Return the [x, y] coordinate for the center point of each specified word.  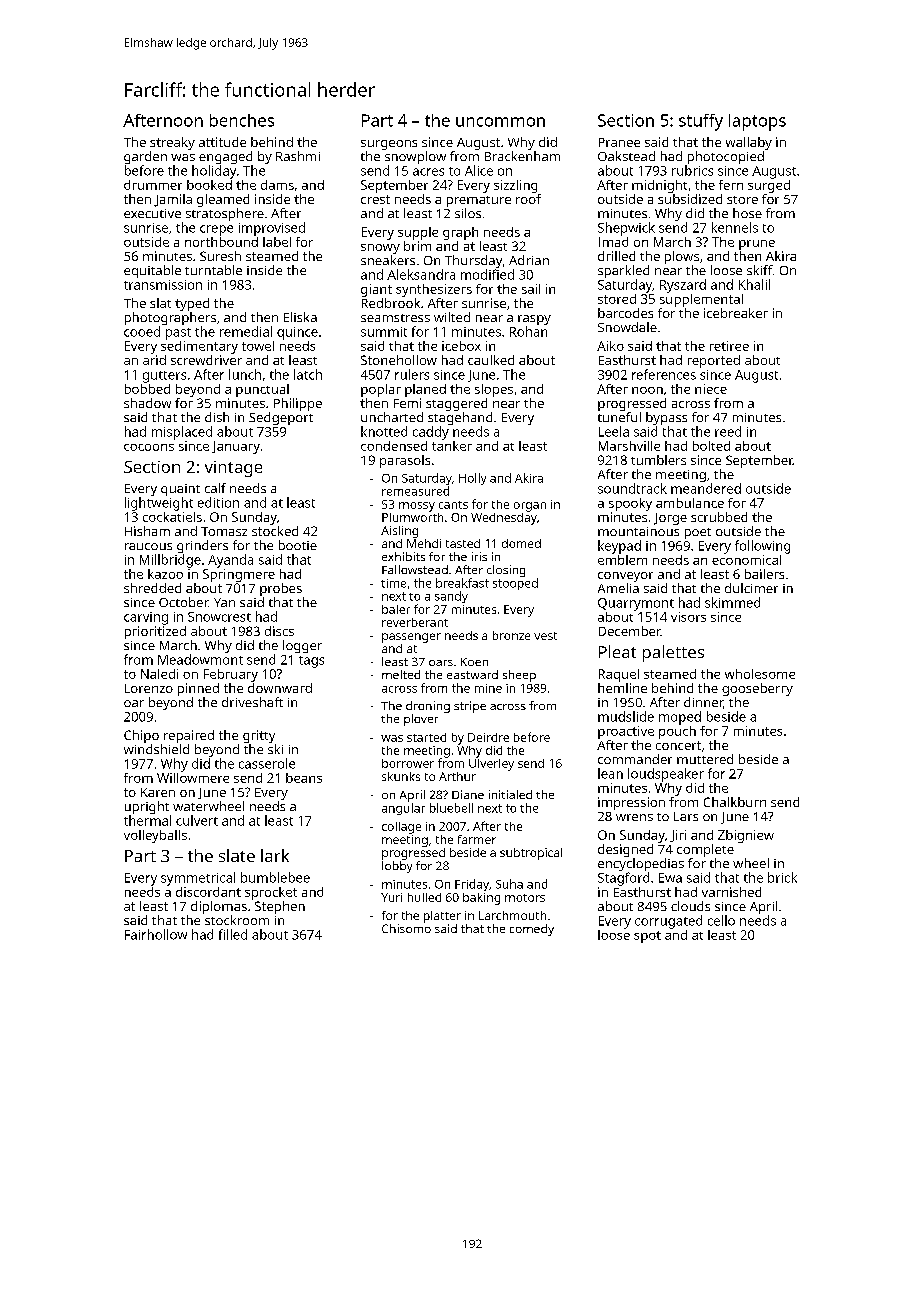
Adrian [529, 260]
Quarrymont [636, 604]
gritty [259, 736]
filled [233, 934]
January [236, 447]
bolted [711, 446]
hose [747, 213]
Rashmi [298, 156]
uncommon [500, 122]
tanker [452, 446]
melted [401, 674]
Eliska [300, 317]
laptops [757, 122]
